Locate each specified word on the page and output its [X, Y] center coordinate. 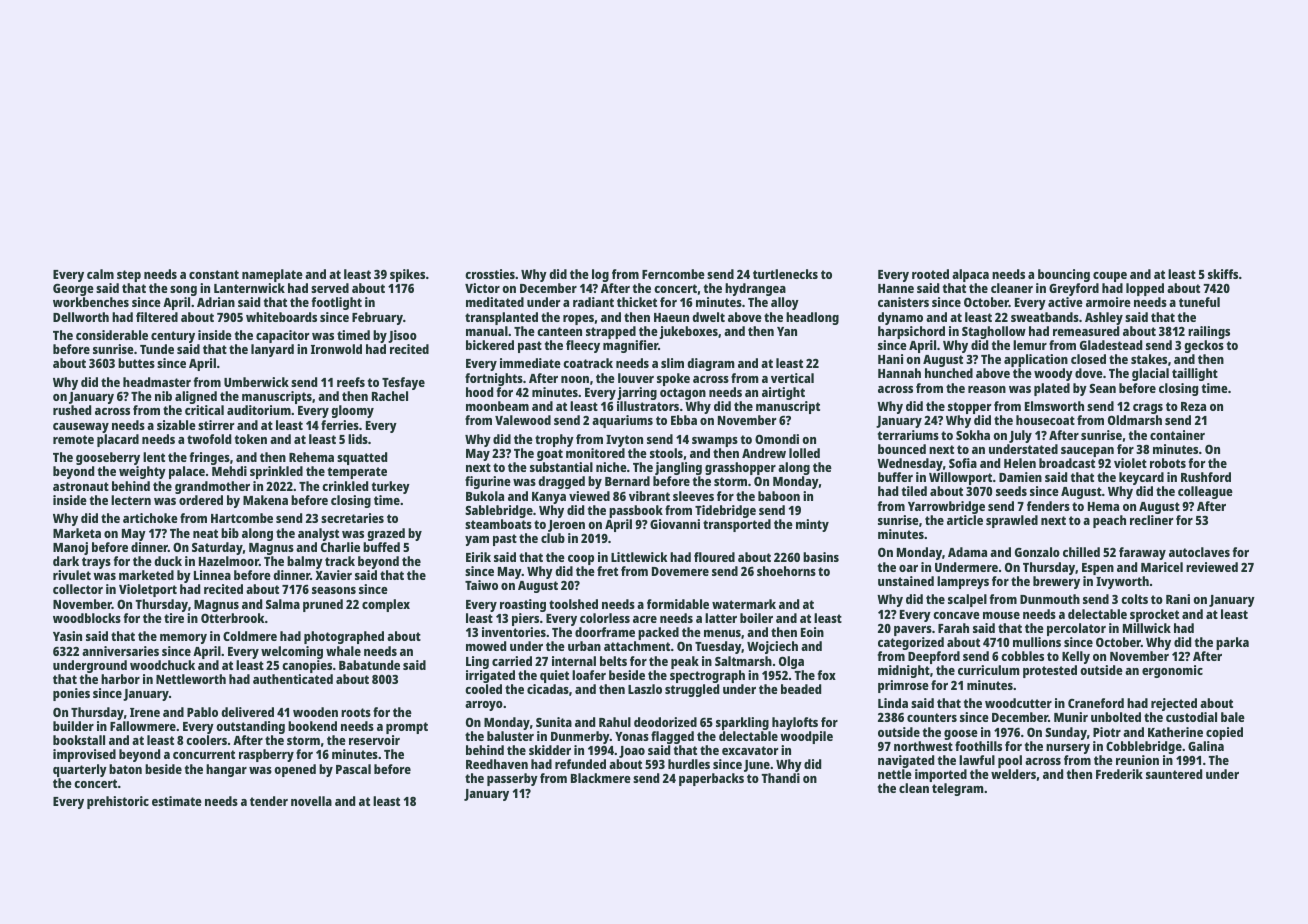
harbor [120, 679]
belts [613, 661]
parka [1232, 643]
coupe [1110, 277]
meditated [495, 302]
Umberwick [256, 382]
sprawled [1012, 521]
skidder [550, 750]
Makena [265, 500]
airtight [783, 393]
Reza [1193, 406]
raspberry [266, 755]
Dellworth [81, 317]
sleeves [693, 496]
